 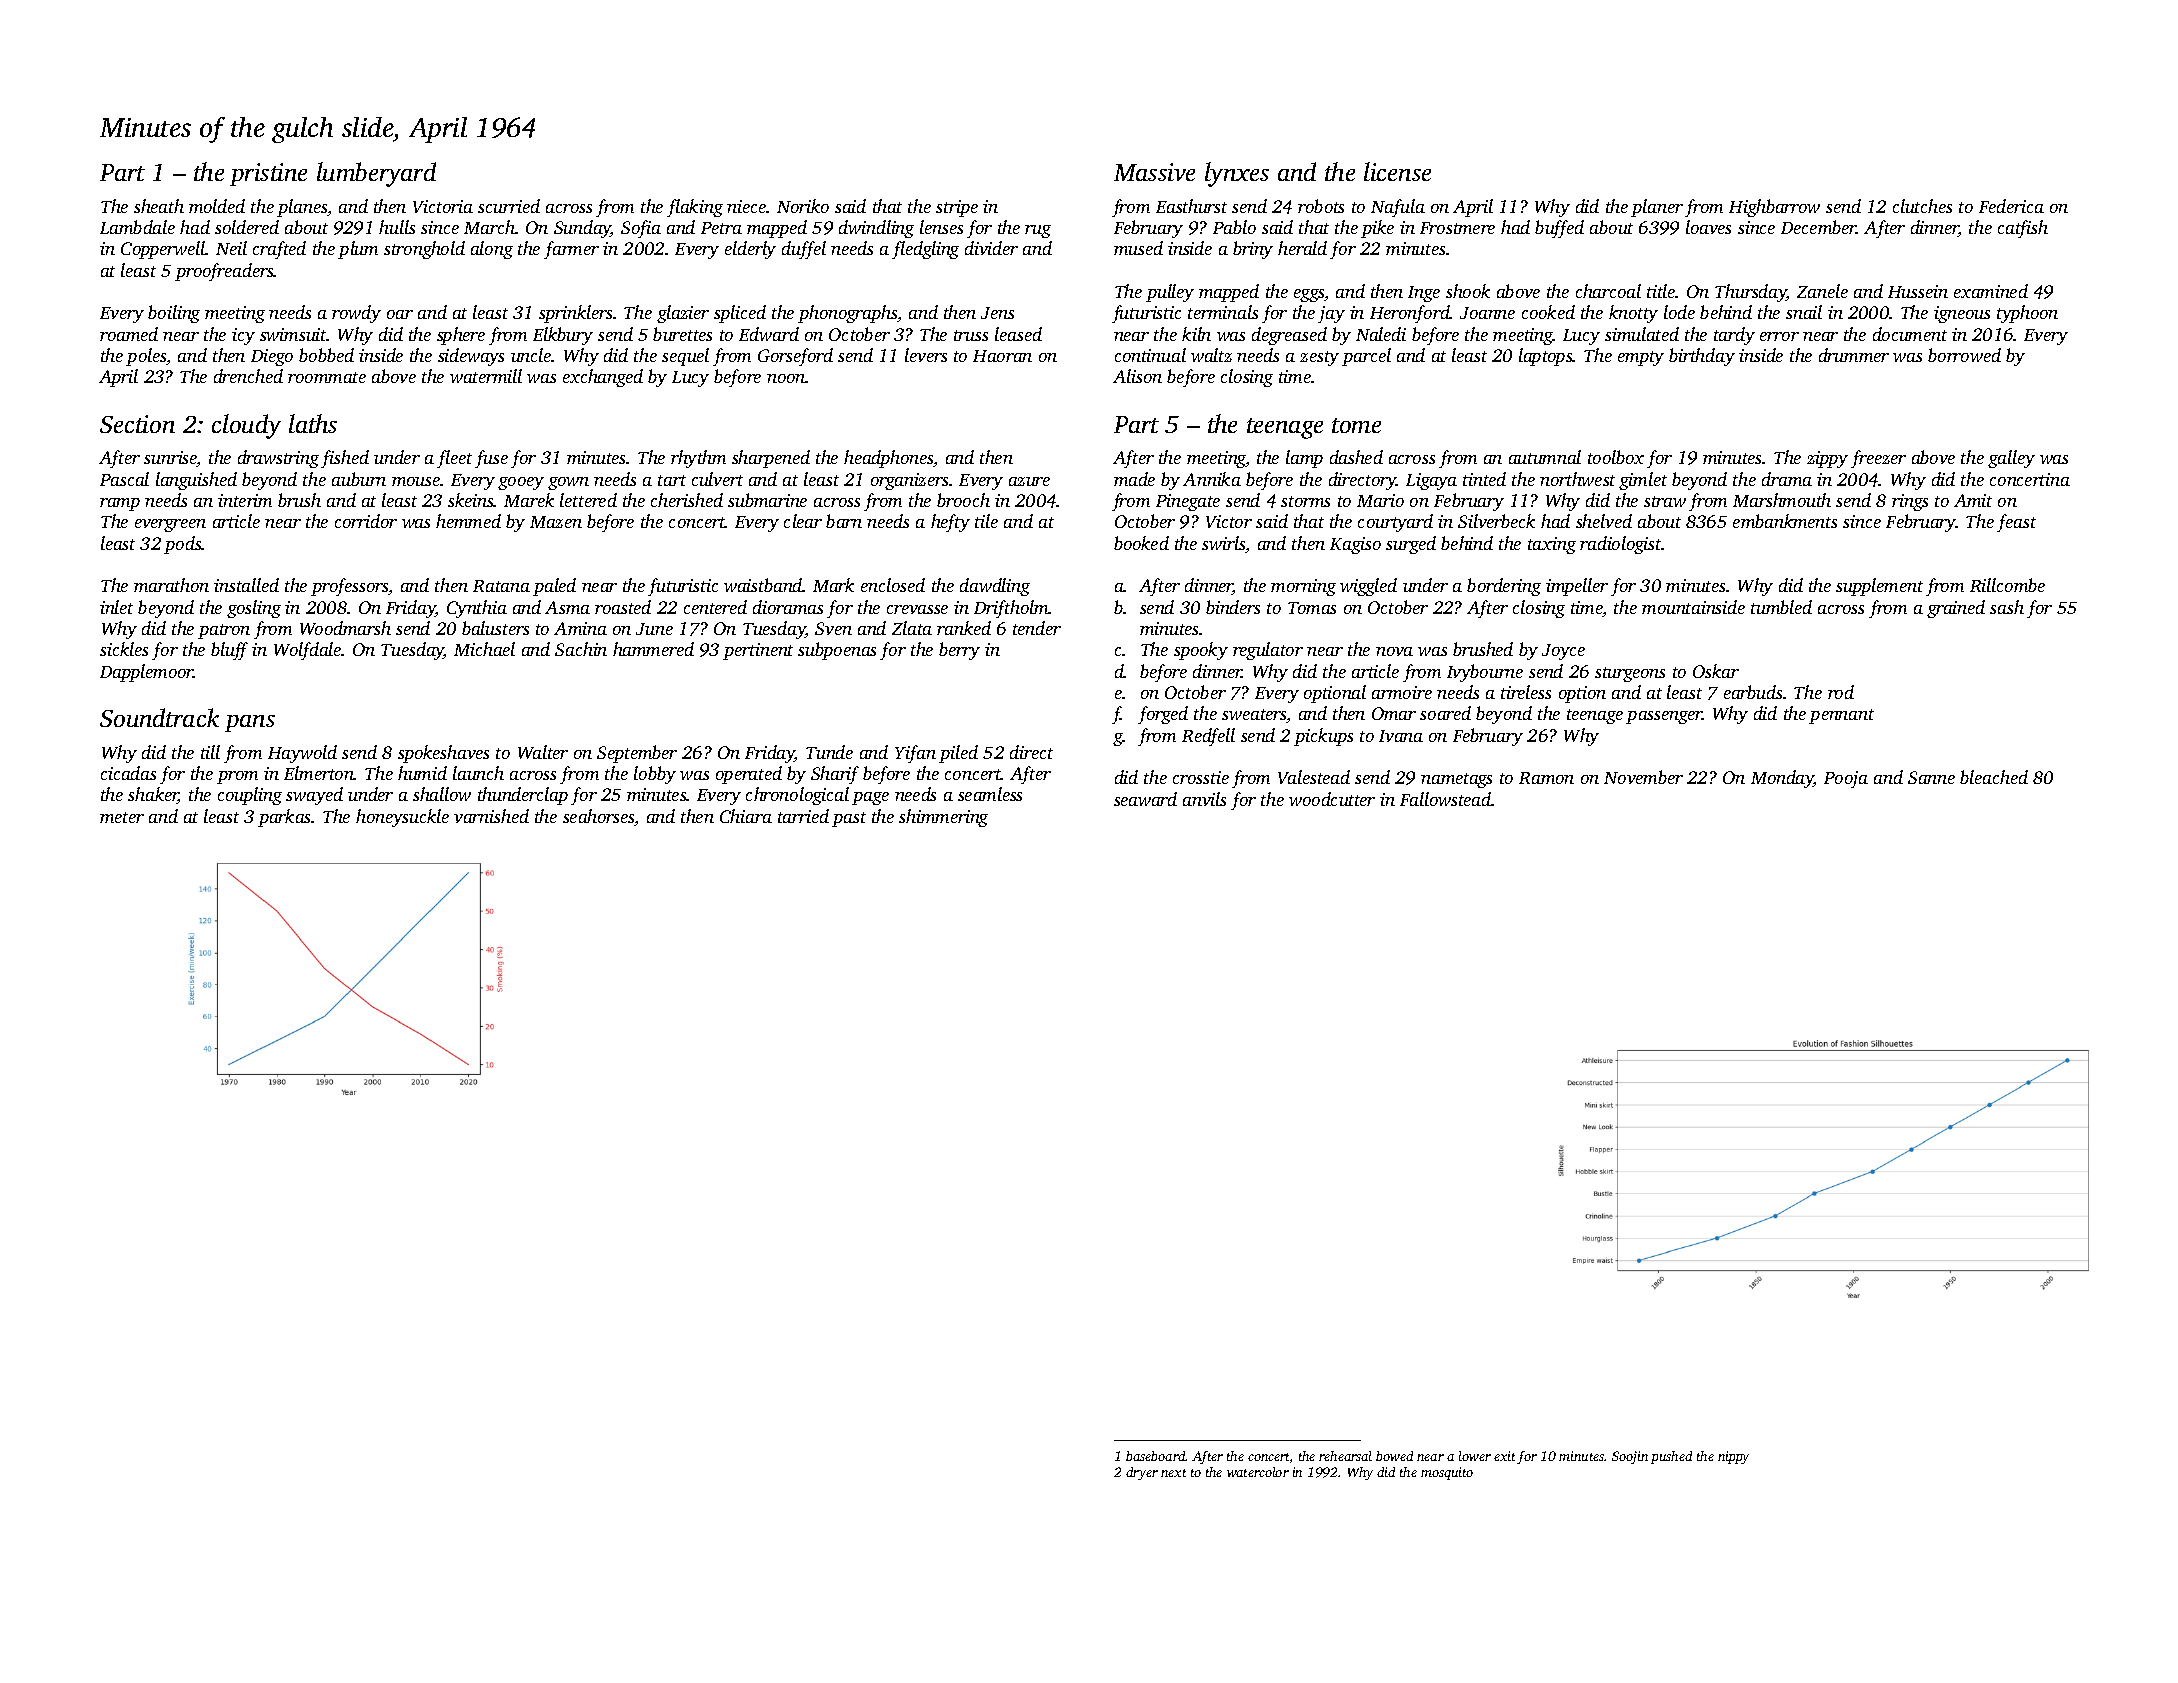 What do you see at coordinates (224, 272) in the page?
I see `proofreaders` at bounding box center [224, 272].
